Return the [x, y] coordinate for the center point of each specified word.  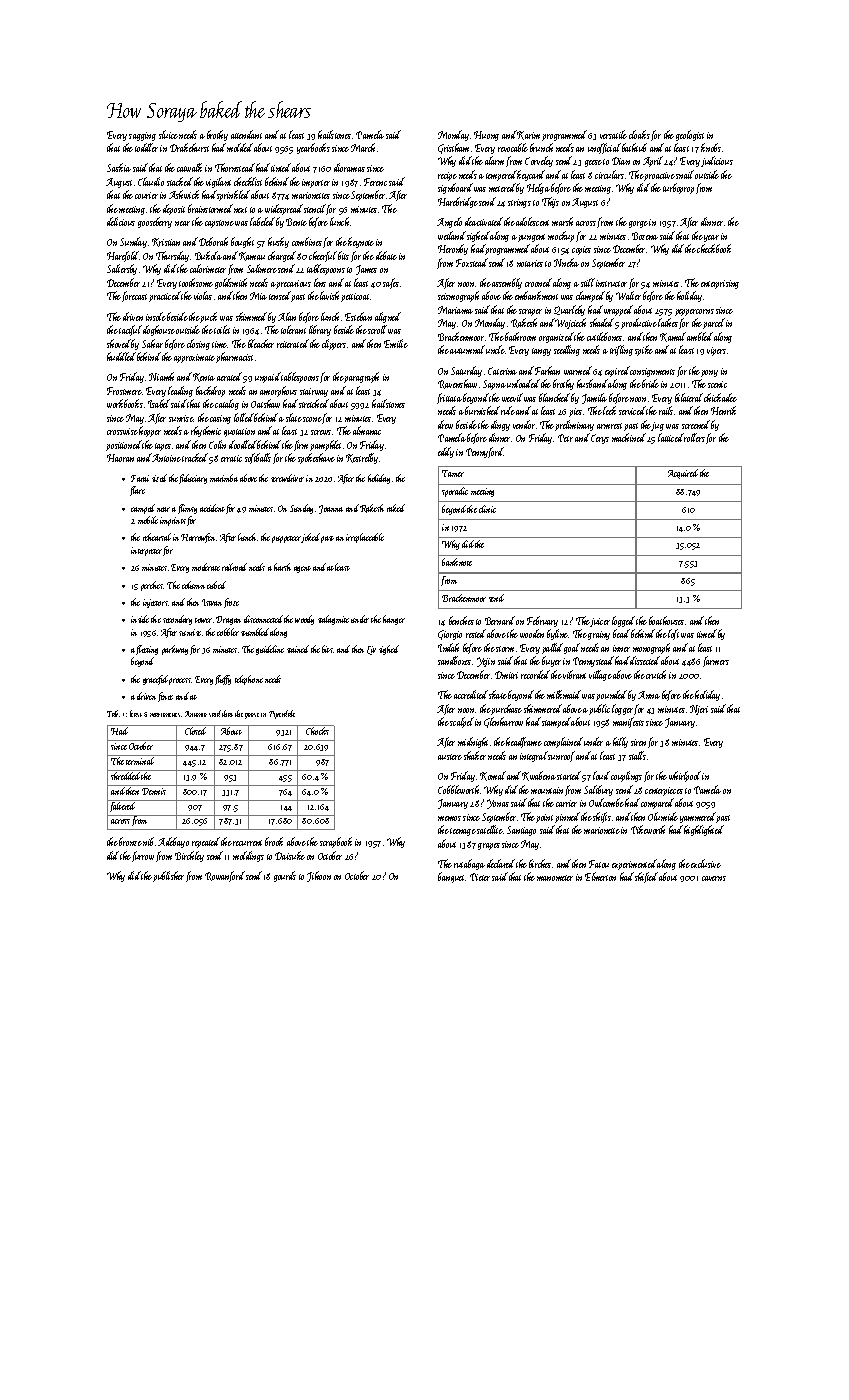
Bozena [645, 236]
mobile [148, 520]
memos [449, 818]
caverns [714, 878]
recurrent [247, 843]
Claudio [151, 181]
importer [316, 183]
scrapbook [336, 842]
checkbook [714, 248]
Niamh [161, 376]
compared [657, 803]
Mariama [455, 310]
